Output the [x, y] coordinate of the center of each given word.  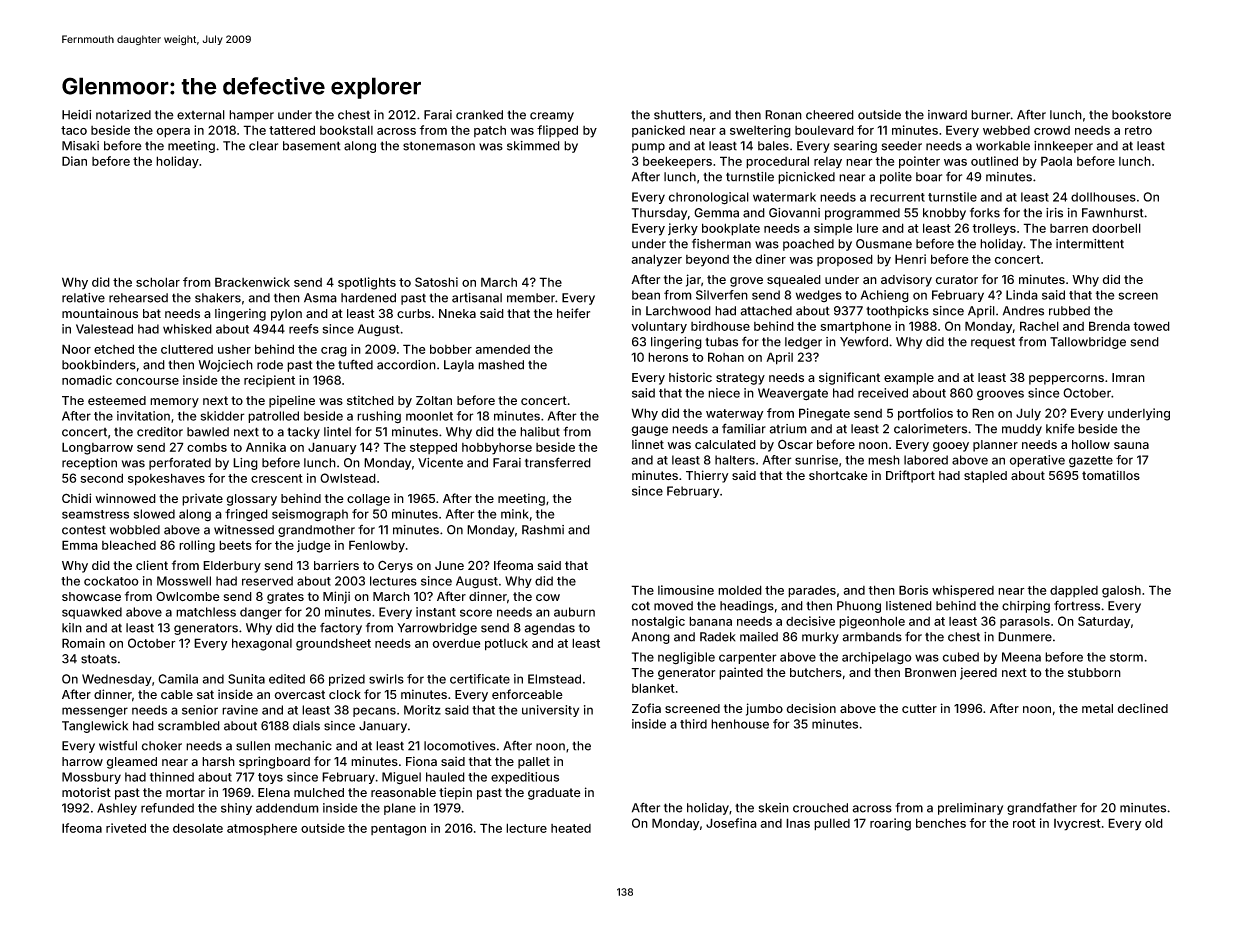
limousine [686, 590]
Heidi [76, 115]
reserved [267, 581]
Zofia [646, 708]
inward [947, 115]
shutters [678, 115]
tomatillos [1111, 475]
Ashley [117, 809]
